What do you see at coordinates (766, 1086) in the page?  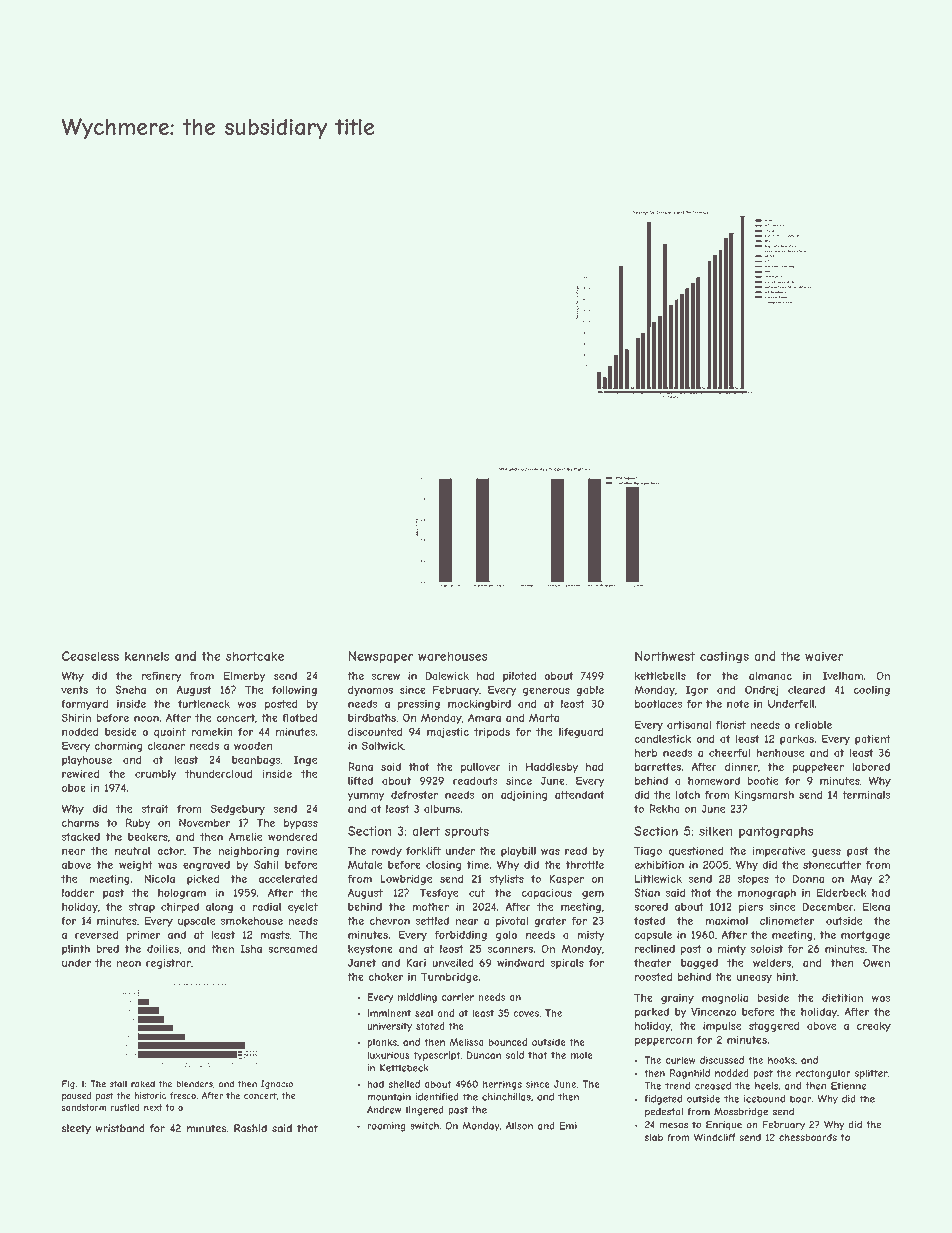 I see `heels` at bounding box center [766, 1086].
